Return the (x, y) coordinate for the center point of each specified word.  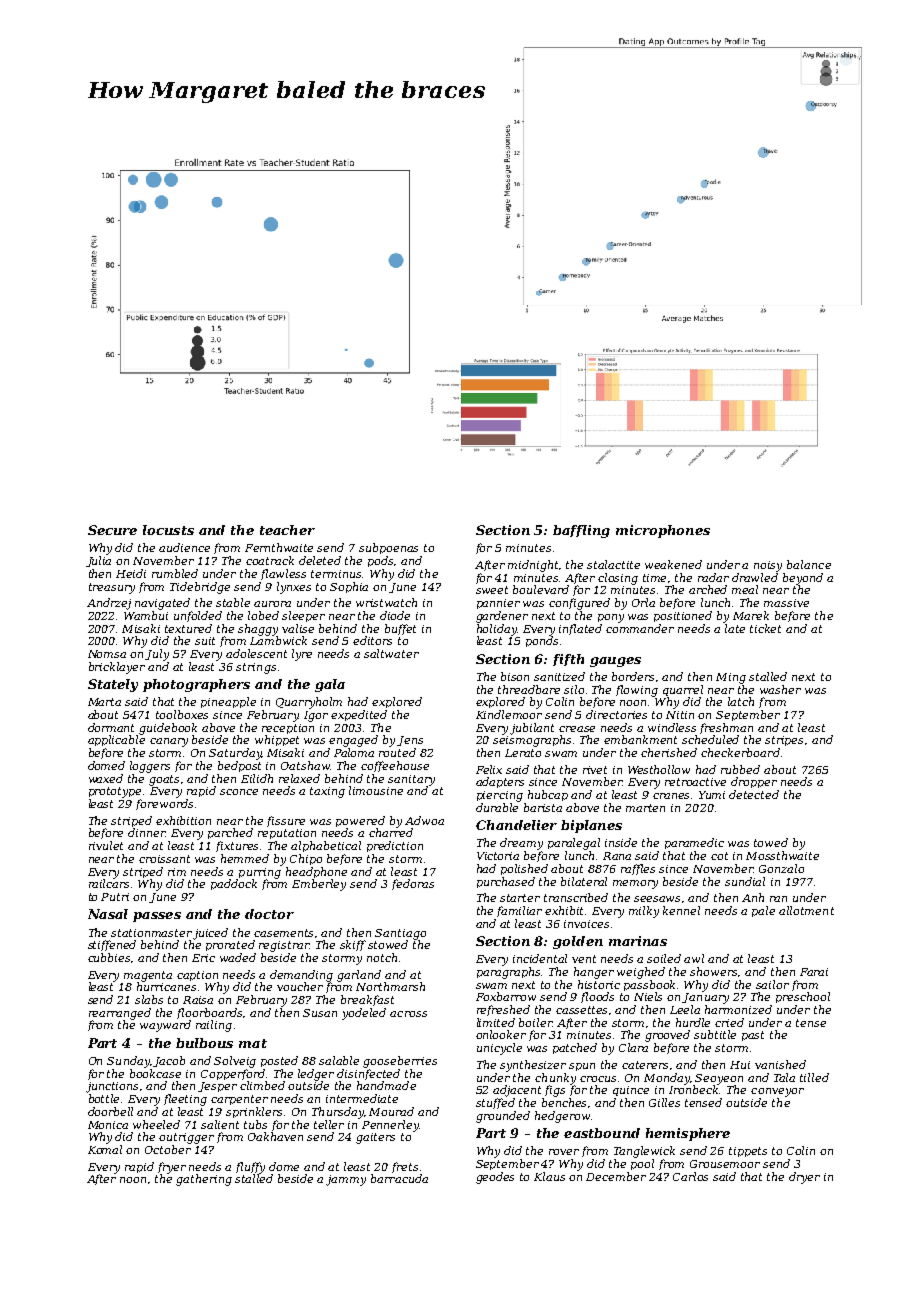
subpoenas (388, 548)
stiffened (112, 945)
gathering (204, 1180)
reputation (287, 834)
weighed (641, 973)
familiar (519, 911)
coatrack (270, 560)
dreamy (521, 844)
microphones (663, 531)
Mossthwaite (782, 855)
